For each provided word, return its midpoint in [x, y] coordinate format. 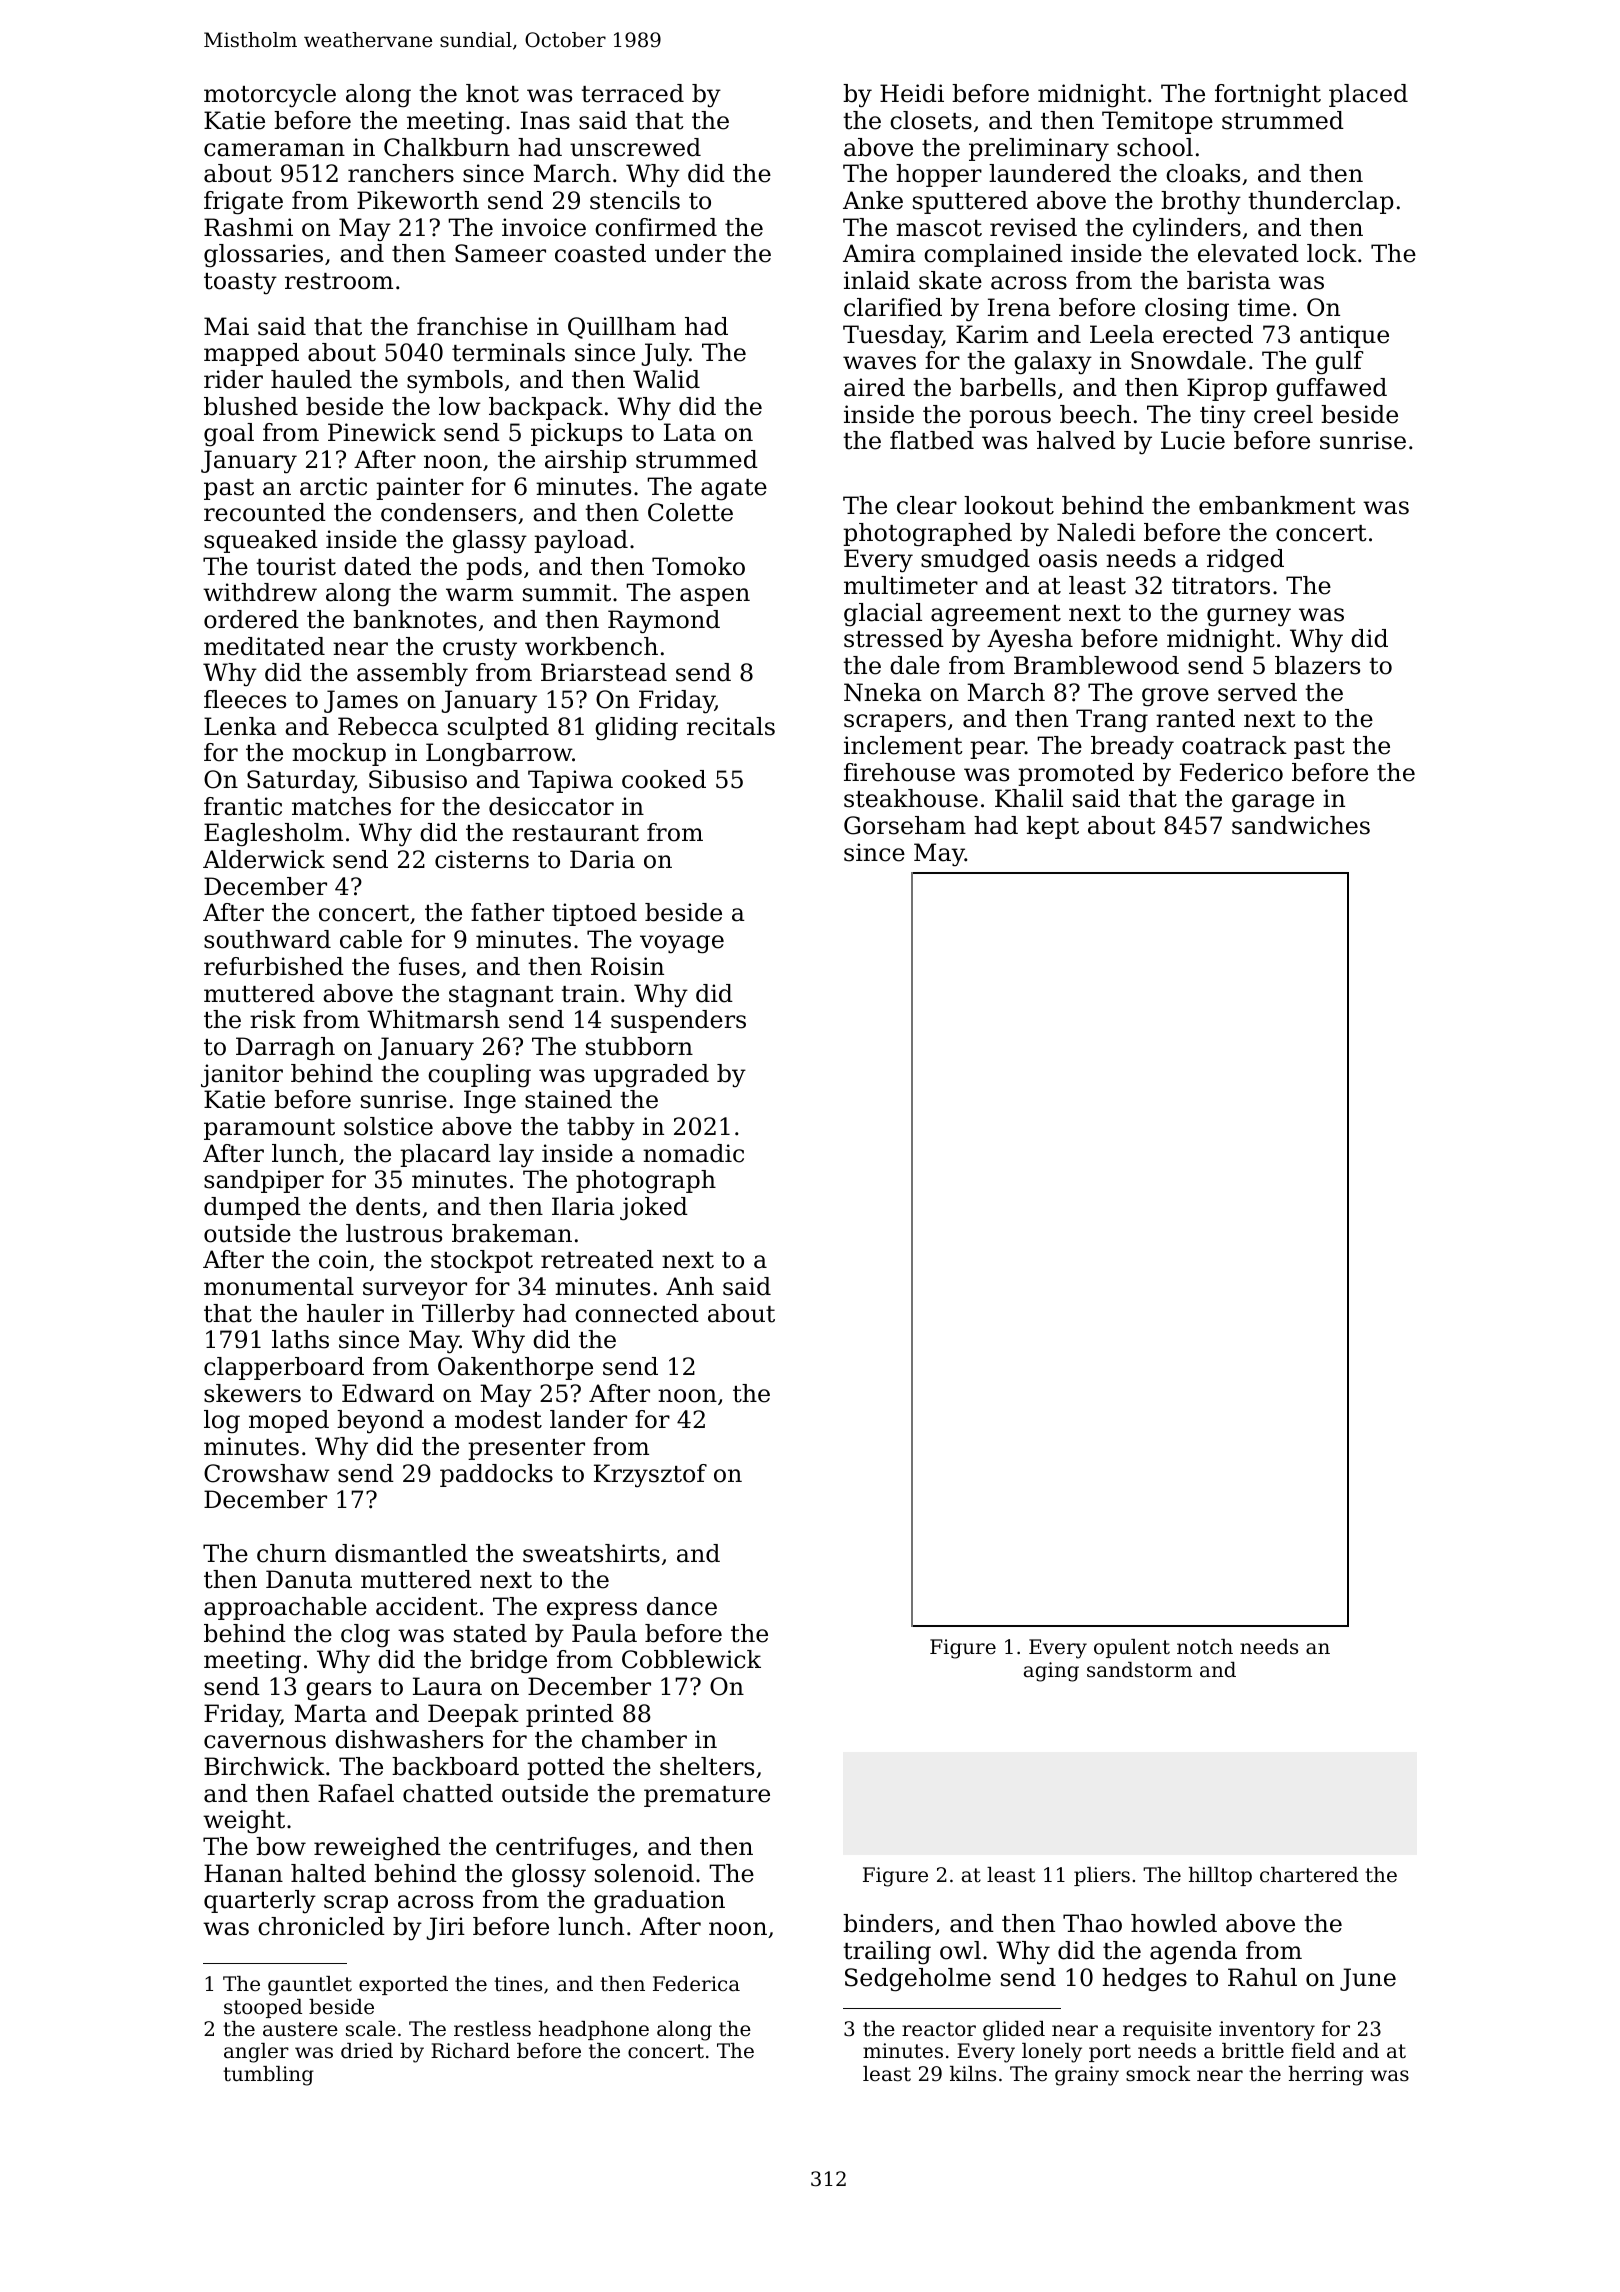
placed [1368, 95]
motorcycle [270, 96]
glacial [883, 614]
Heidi [912, 93]
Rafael [356, 1793]
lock [1332, 253]
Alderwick [264, 859]
